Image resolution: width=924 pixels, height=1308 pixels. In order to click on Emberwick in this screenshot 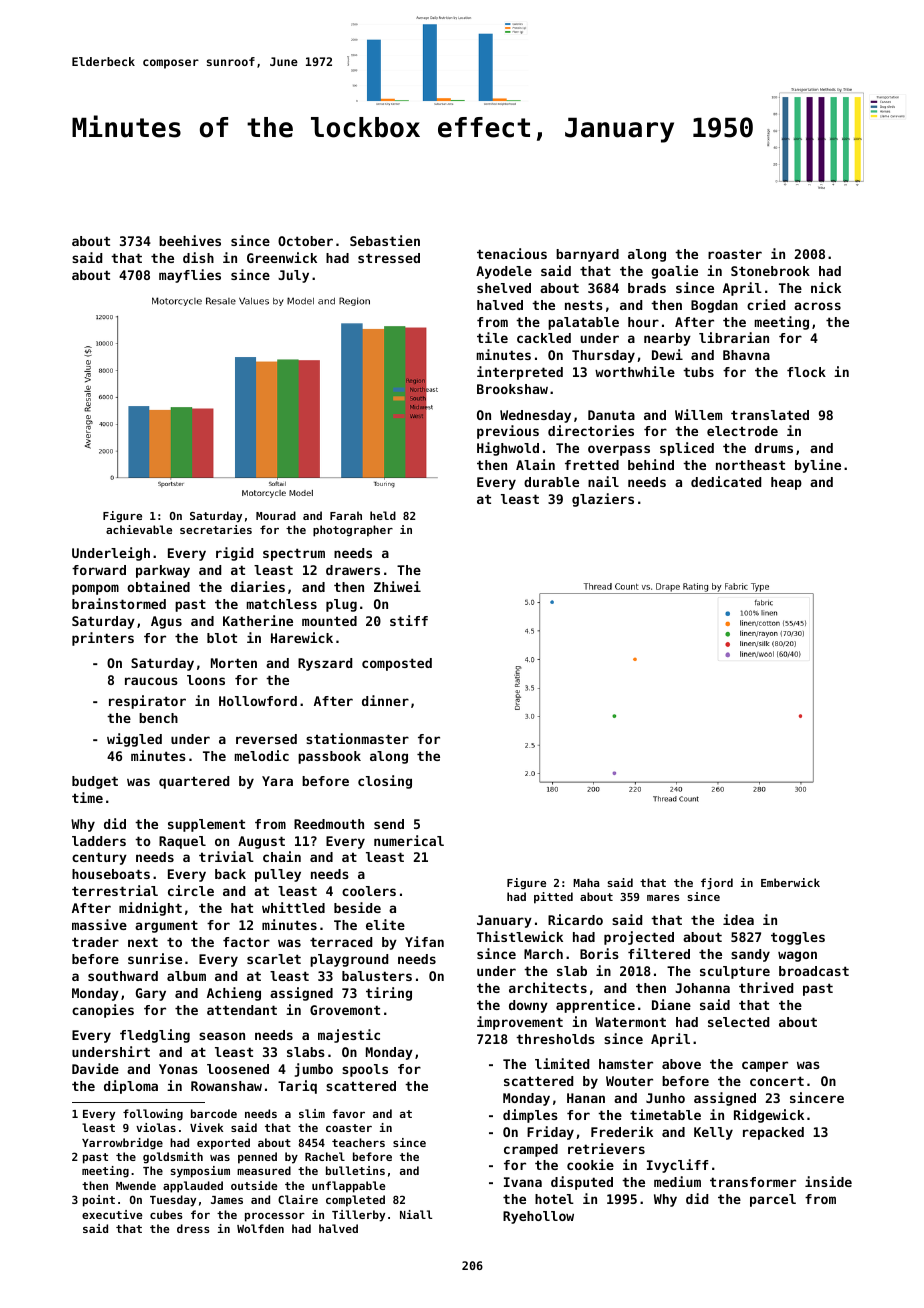, I will do `click(790, 882)`.
